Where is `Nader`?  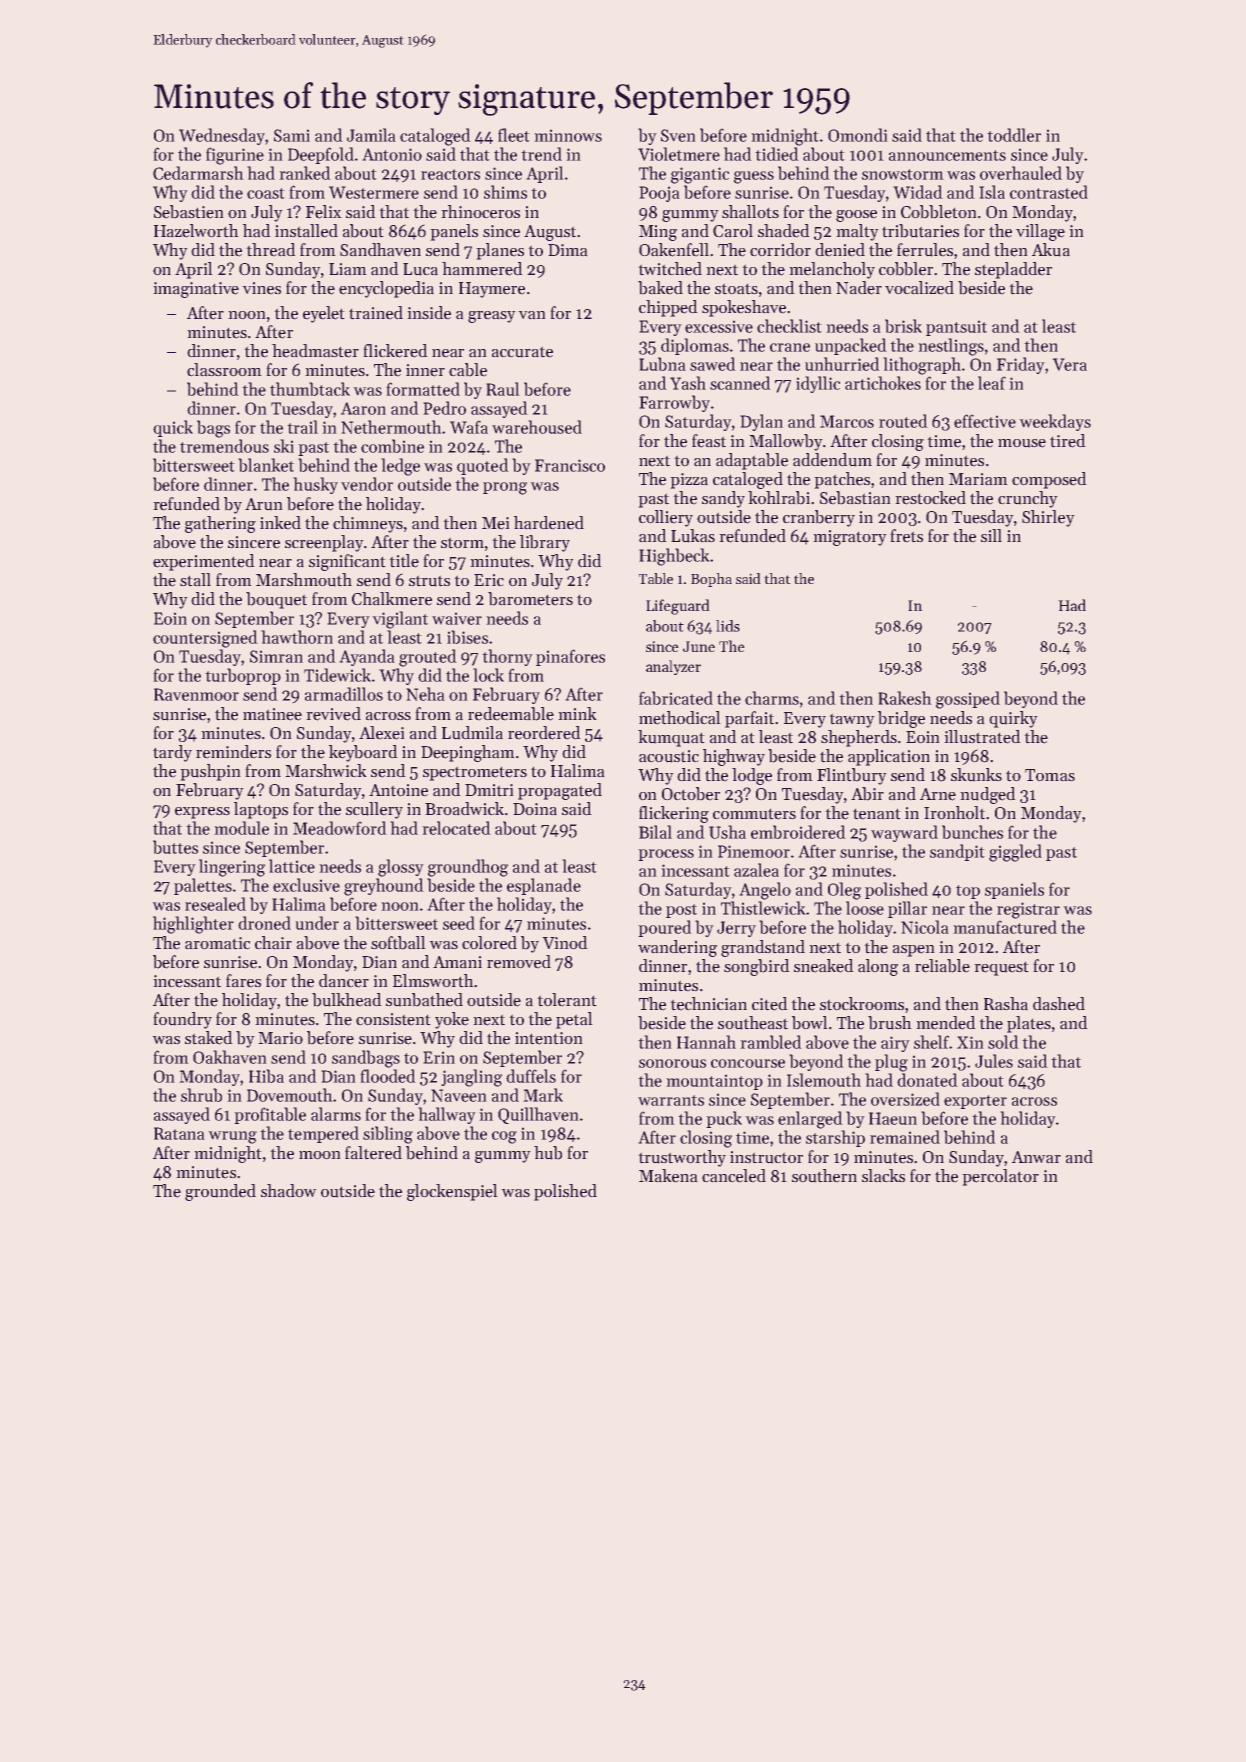 Nader is located at coordinates (859, 288).
